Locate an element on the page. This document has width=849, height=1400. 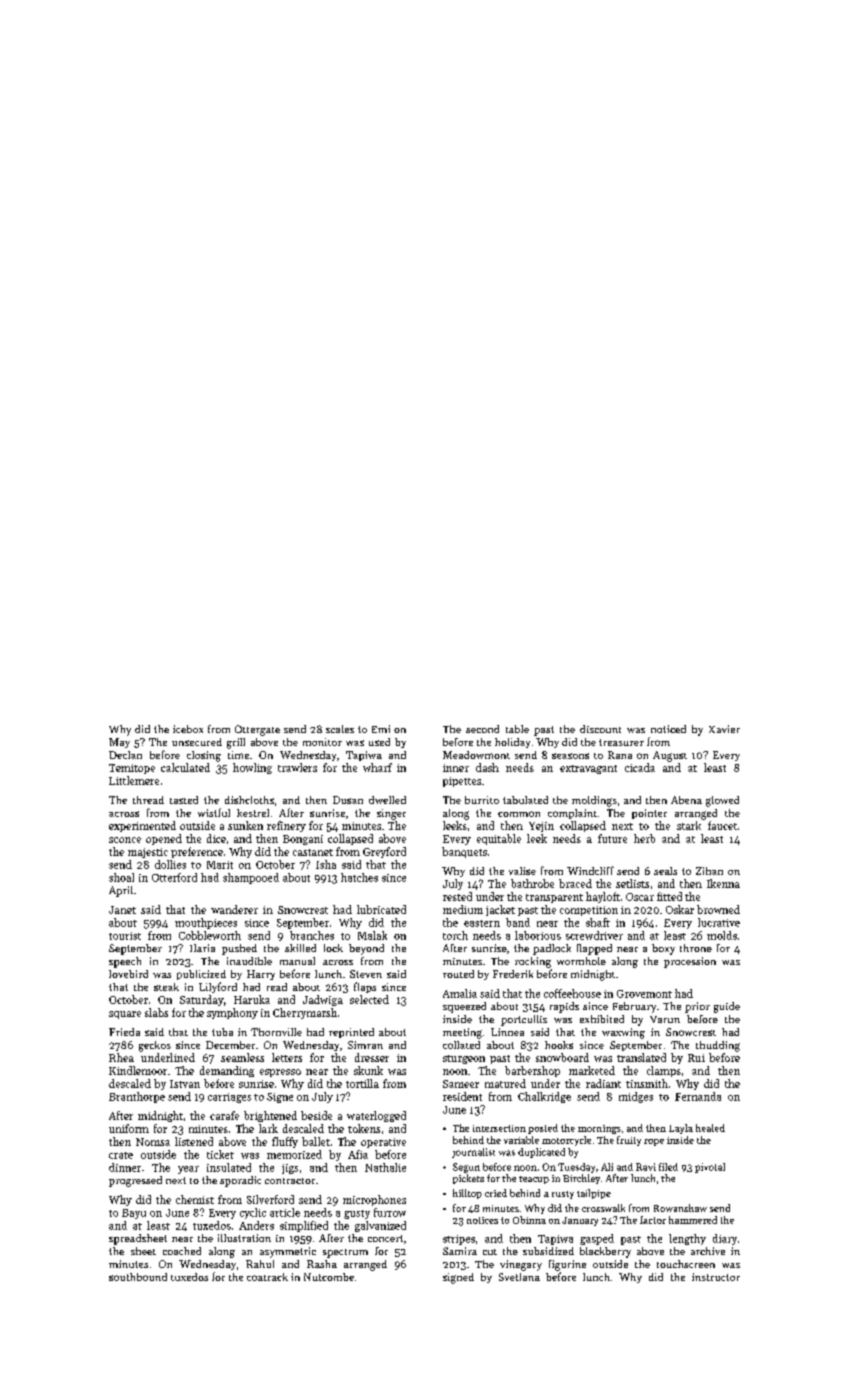
clamps is located at coordinates (664, 1071).
